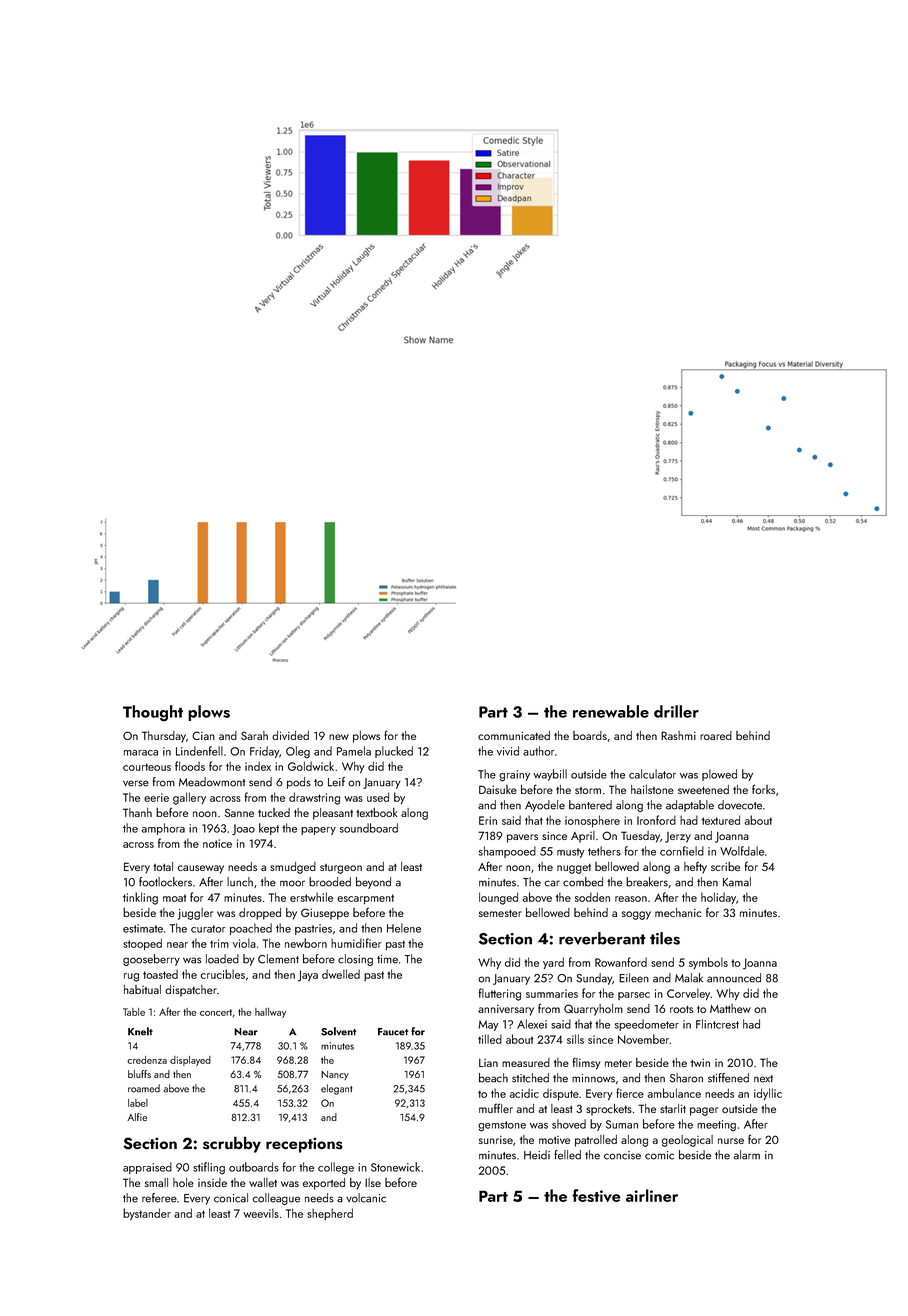 The width and height of the document is (908, 1316). What do you see at coordinates (676, 711) in the document?
I see `driller` at bounding box center [676, 711].
